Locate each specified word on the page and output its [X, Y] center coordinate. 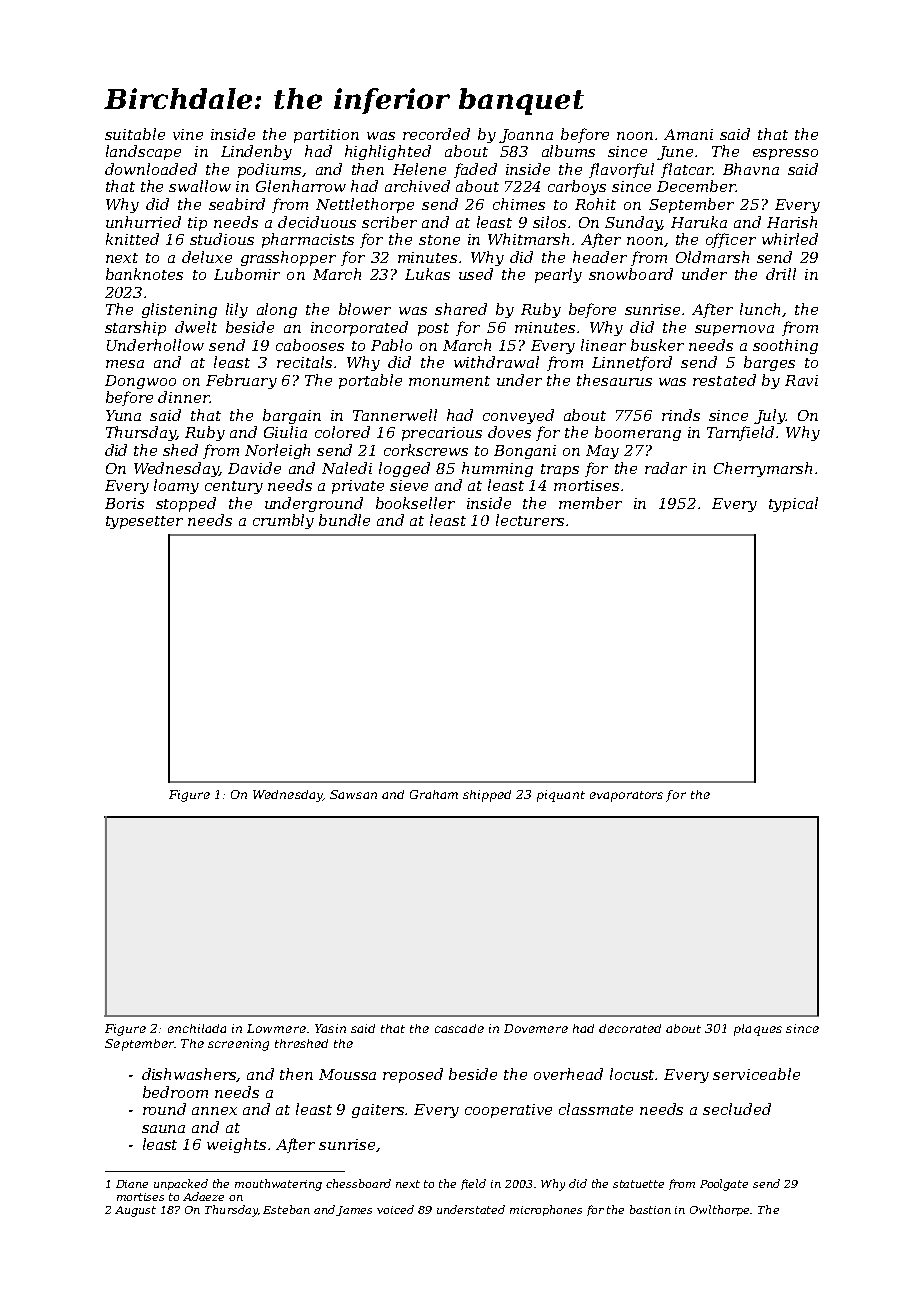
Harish [792, 222]
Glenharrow [301, 186]
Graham [434, 794]
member [590, 503]
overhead [568, 1074]
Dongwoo [140, 382]
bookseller [415, 503]
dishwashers [189, 1075]
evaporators [626, 796]
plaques [758, 1030]
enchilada [197, 1028]
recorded [436, 134]
